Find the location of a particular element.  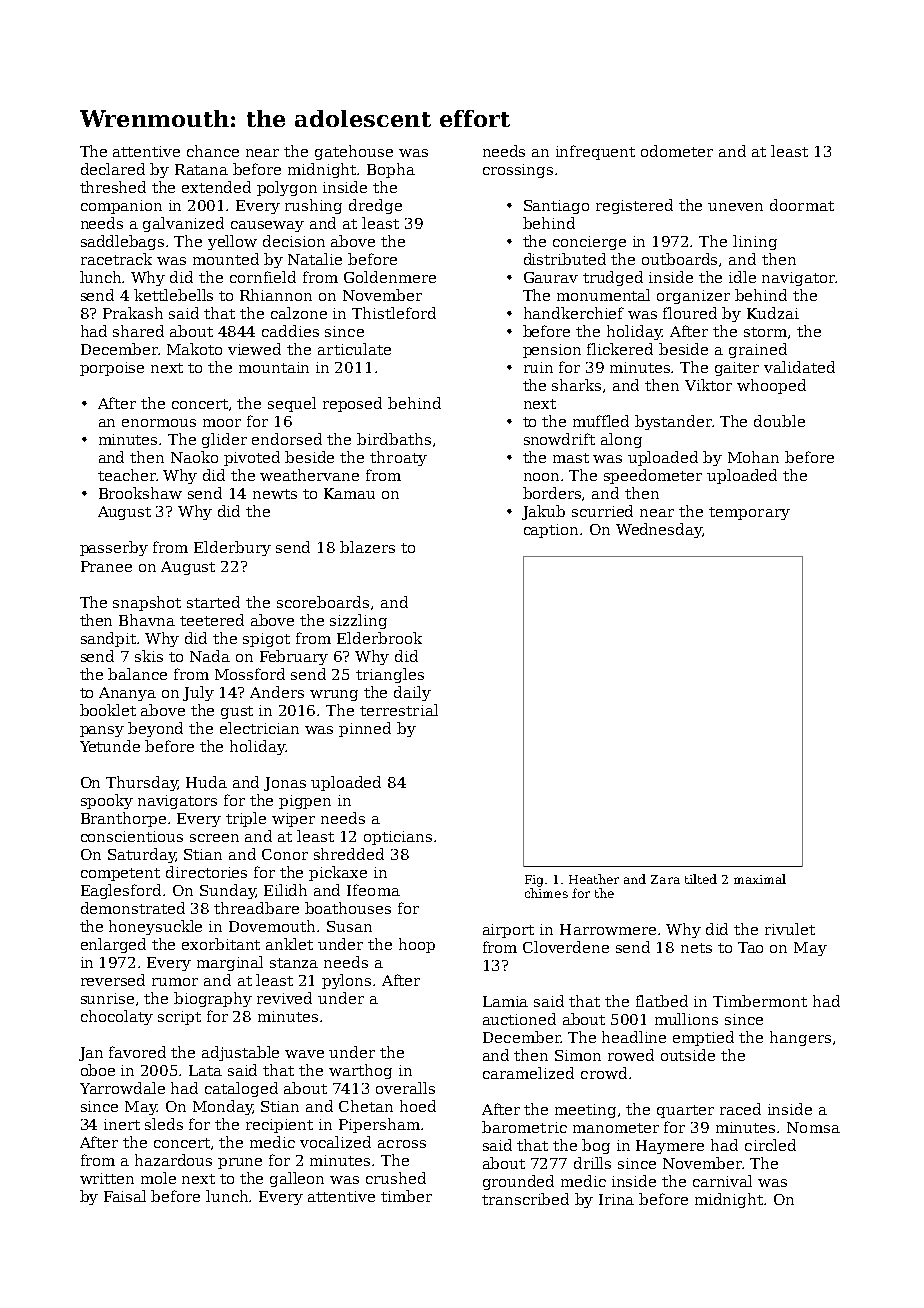

articulate is located at coordinates (354, 349).
